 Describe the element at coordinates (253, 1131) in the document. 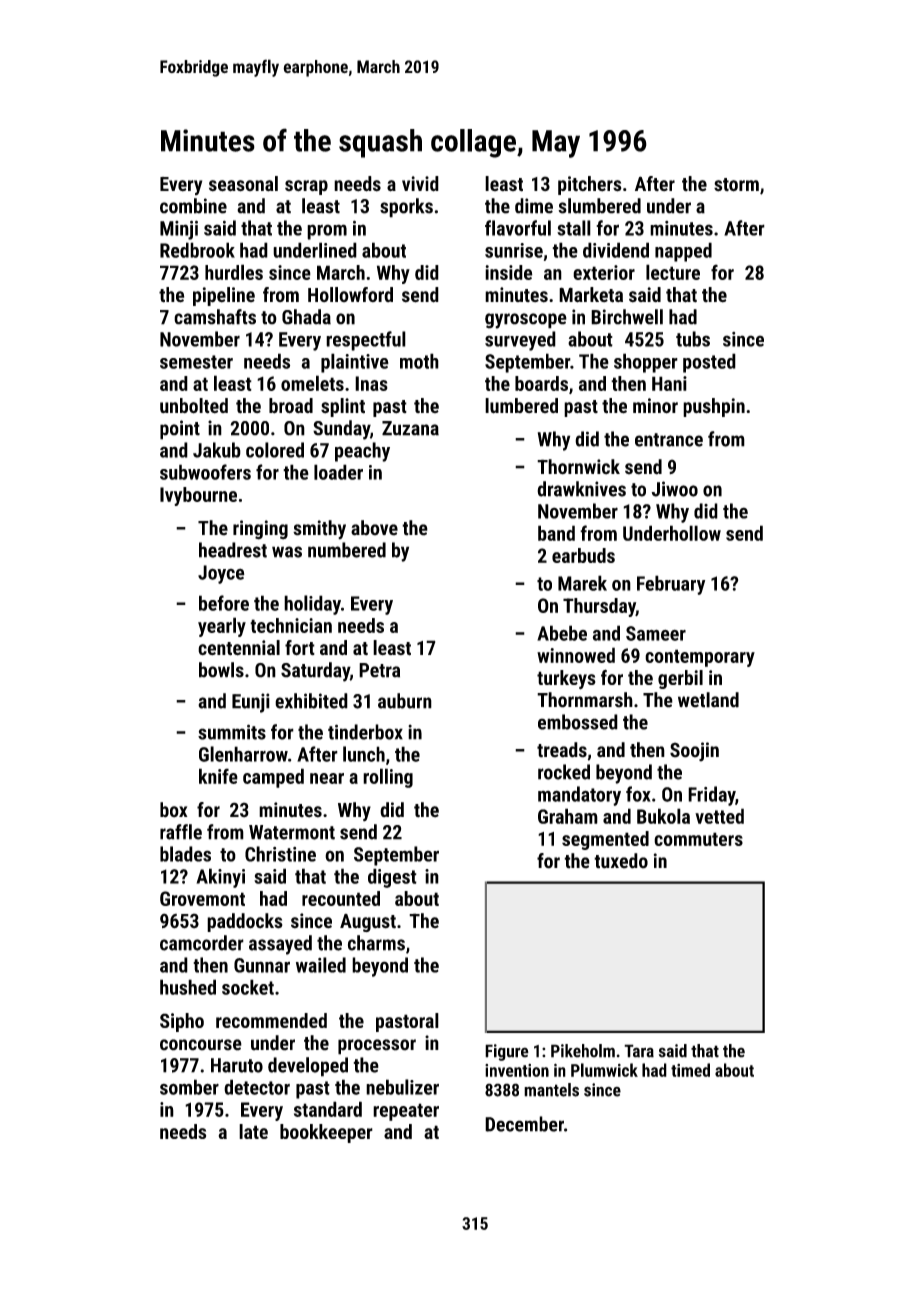

I see `late` at that location.
